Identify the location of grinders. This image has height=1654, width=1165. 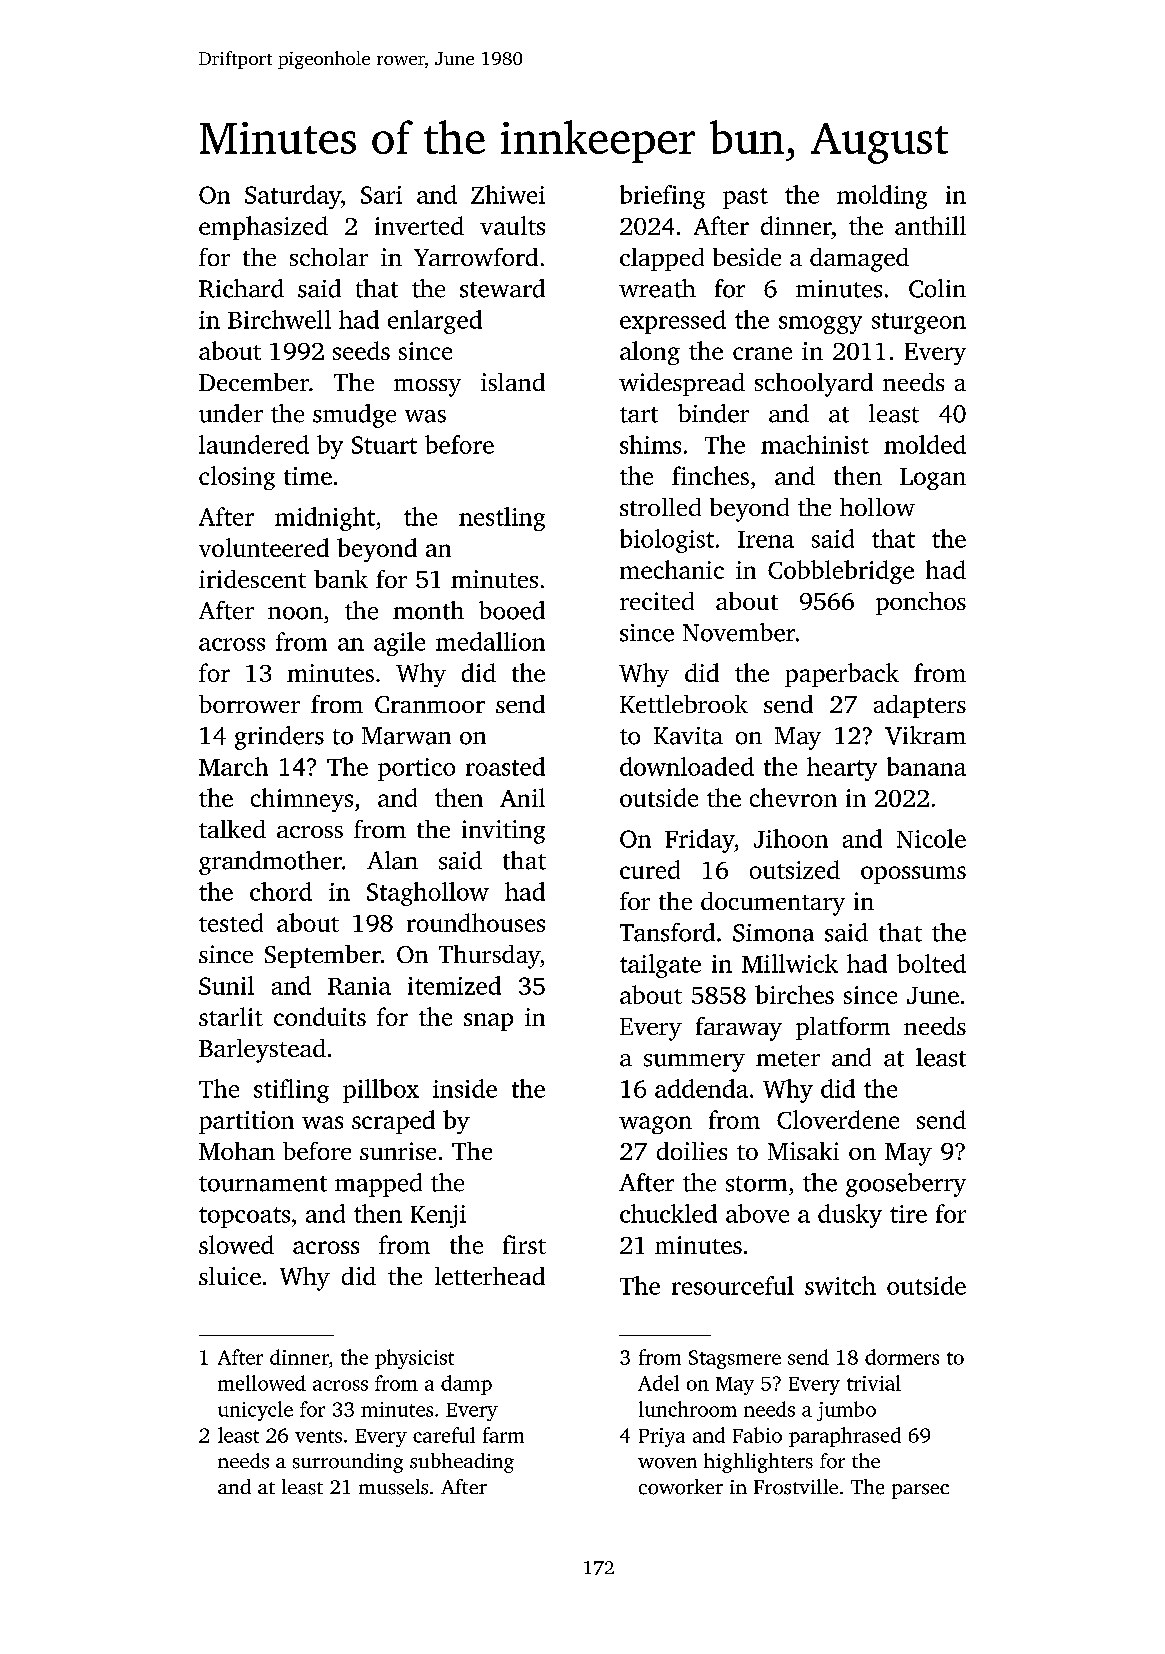
(279, 738).
